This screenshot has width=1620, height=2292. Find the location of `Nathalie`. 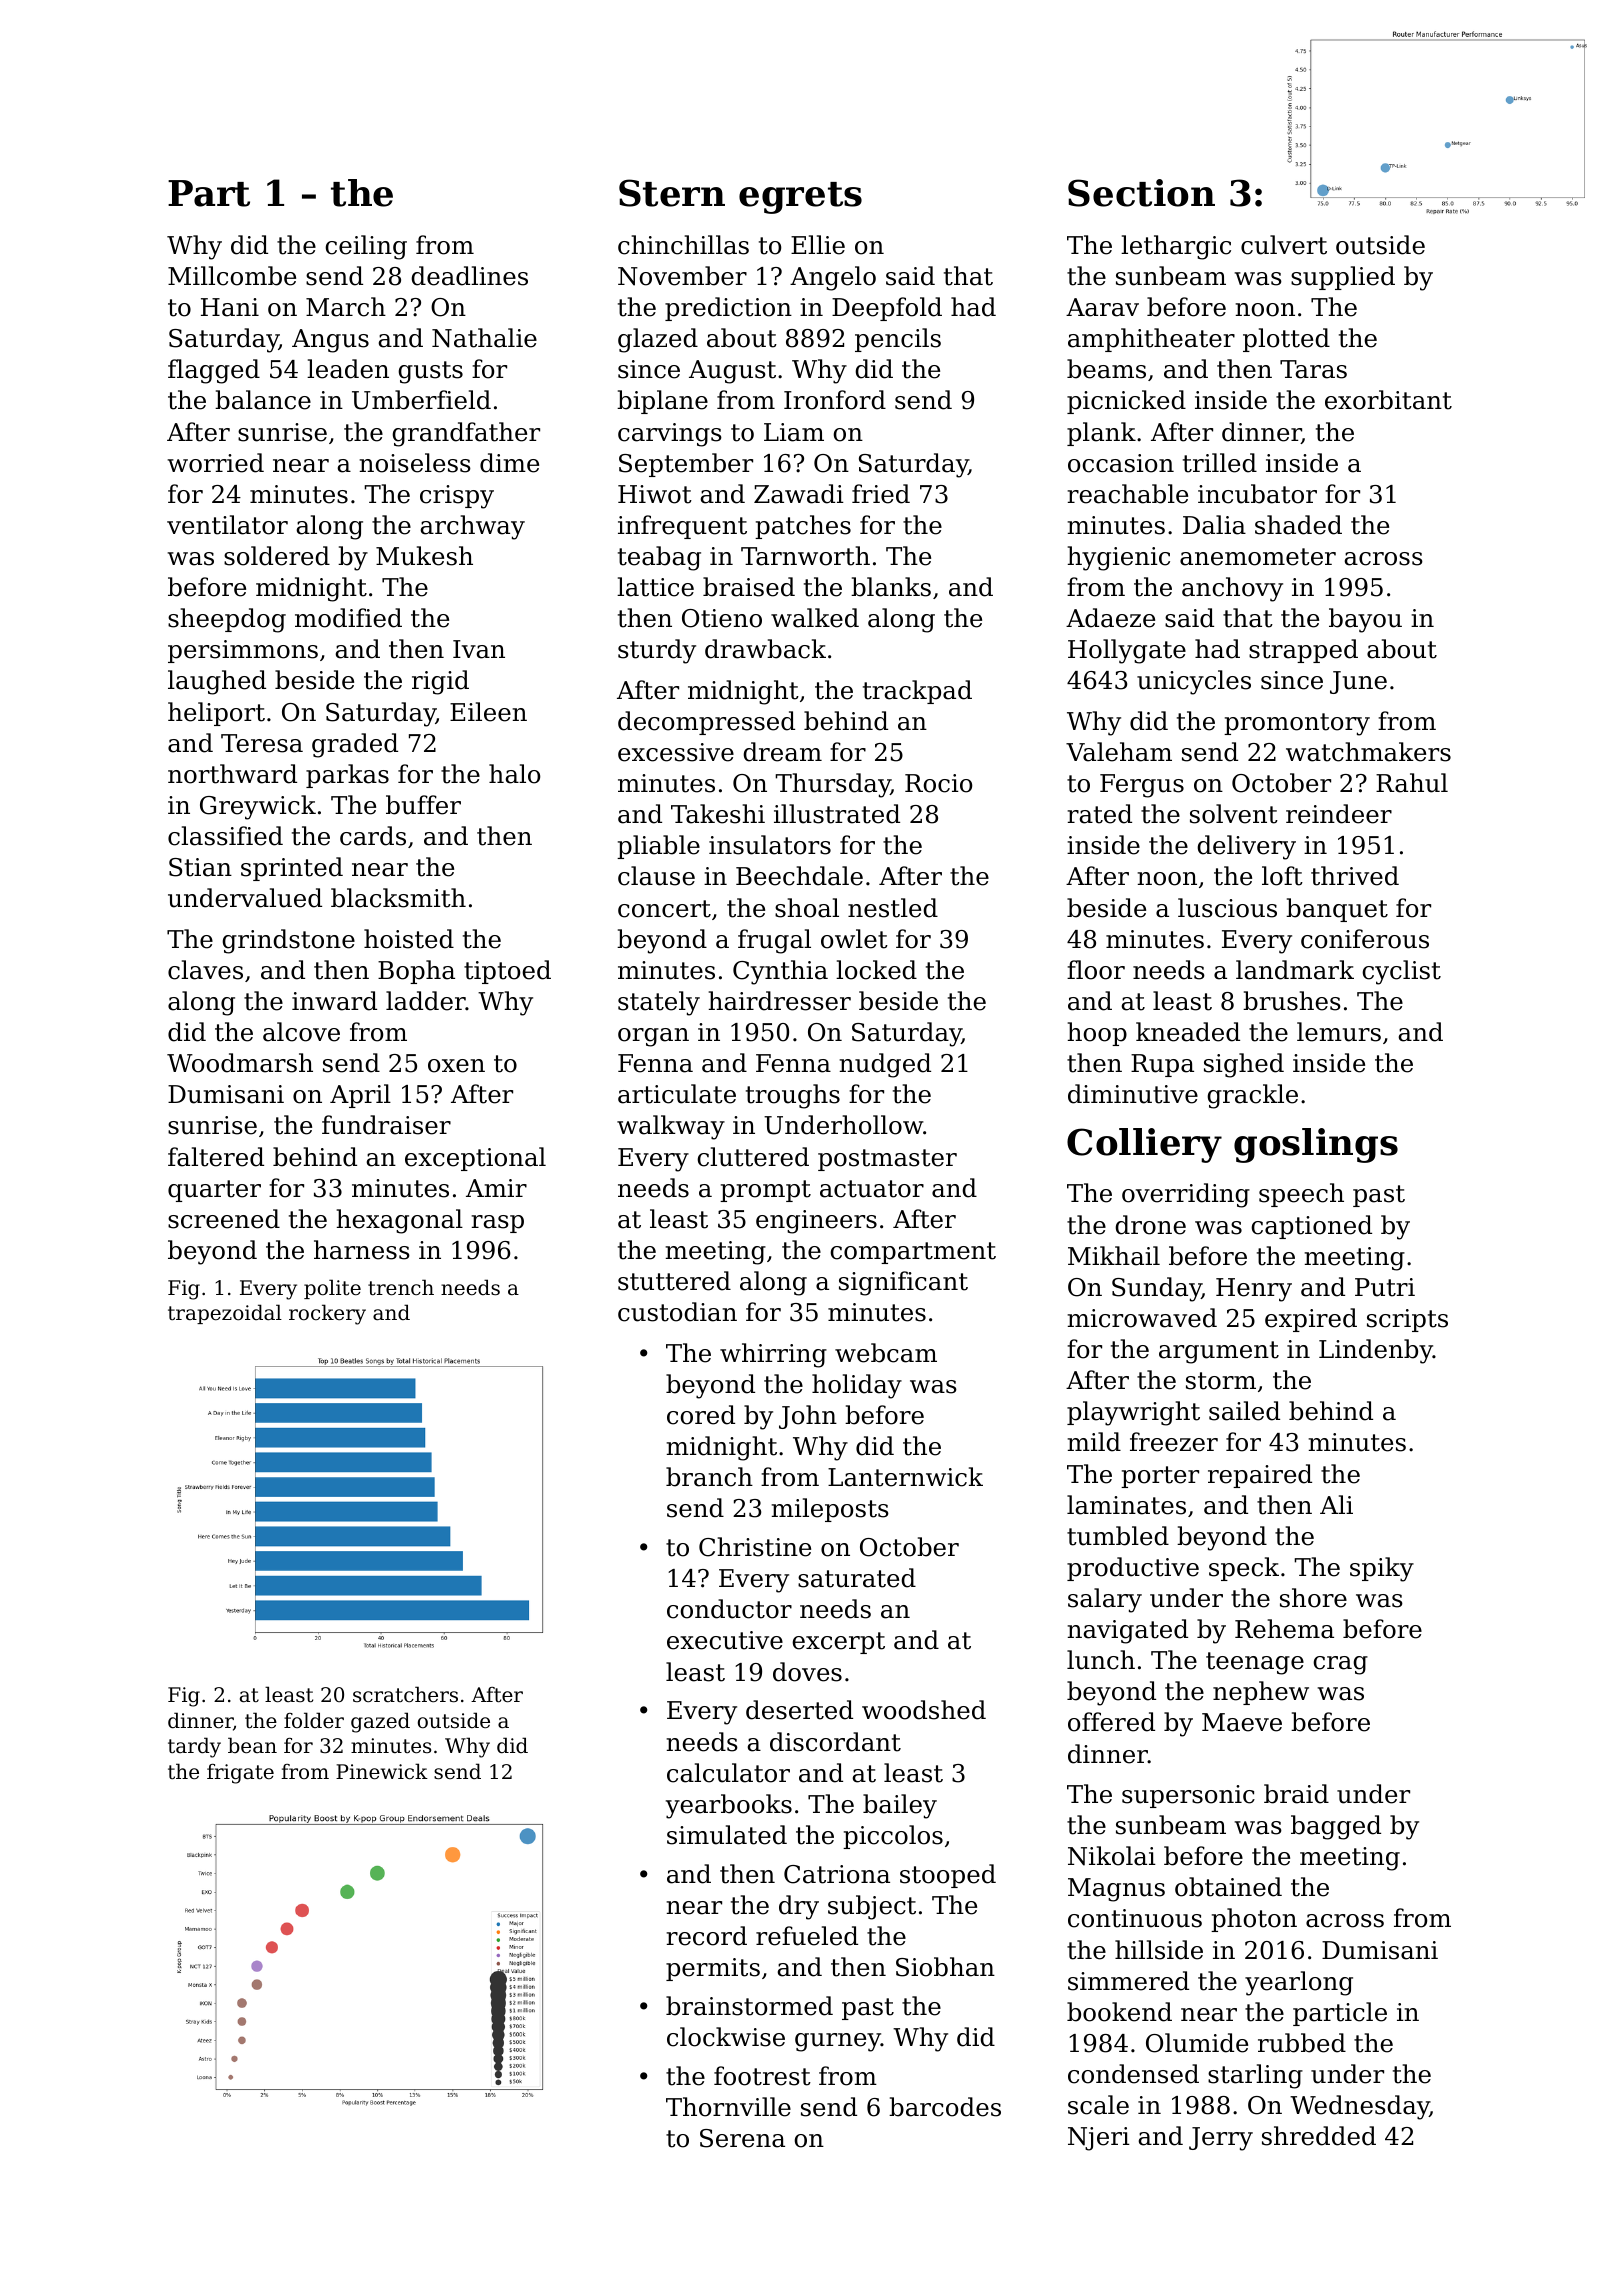

Nathalie is located at coordinates (484, 338).
